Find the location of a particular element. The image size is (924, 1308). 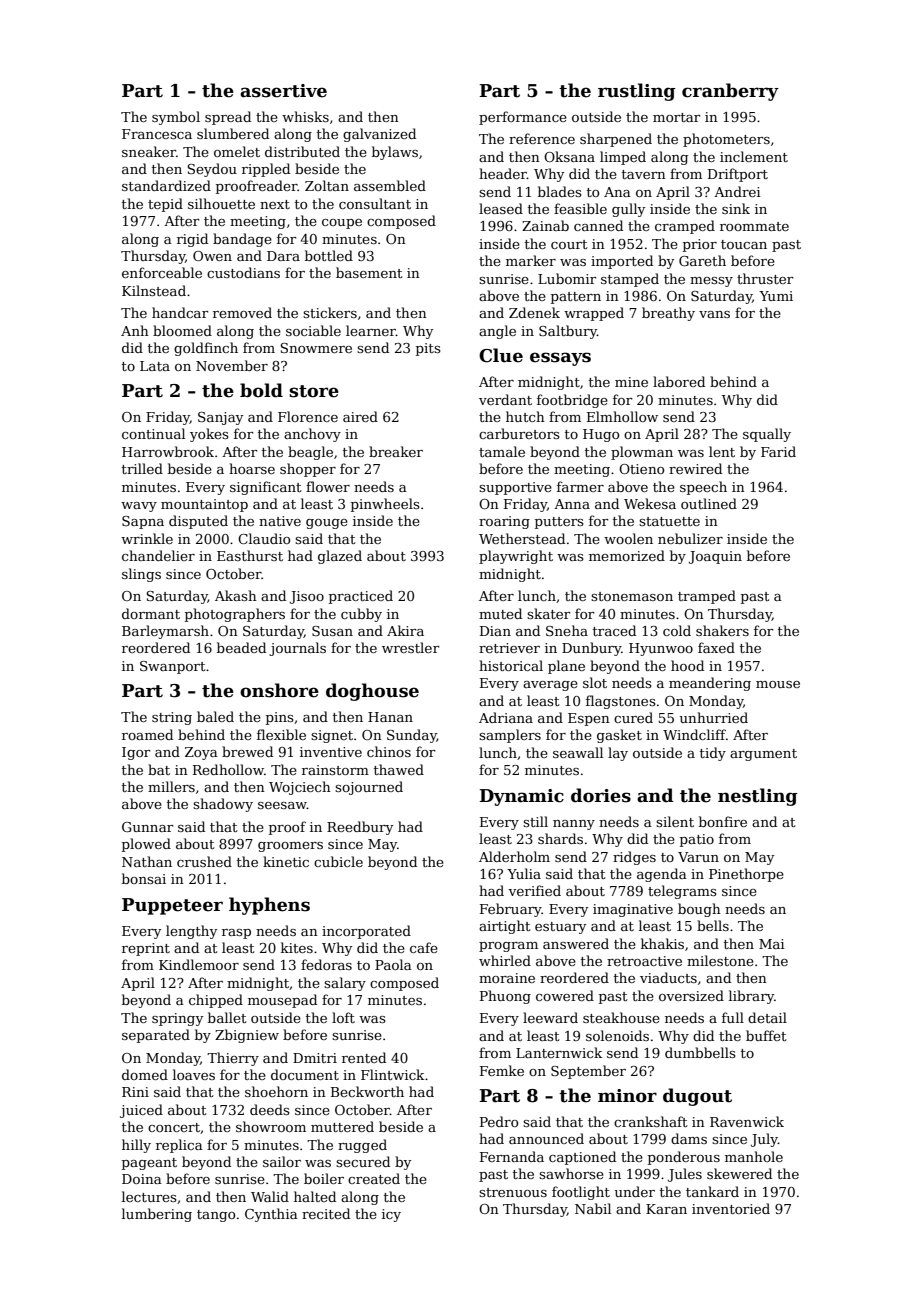

Nabil is located at coordinates (593, 1208).
